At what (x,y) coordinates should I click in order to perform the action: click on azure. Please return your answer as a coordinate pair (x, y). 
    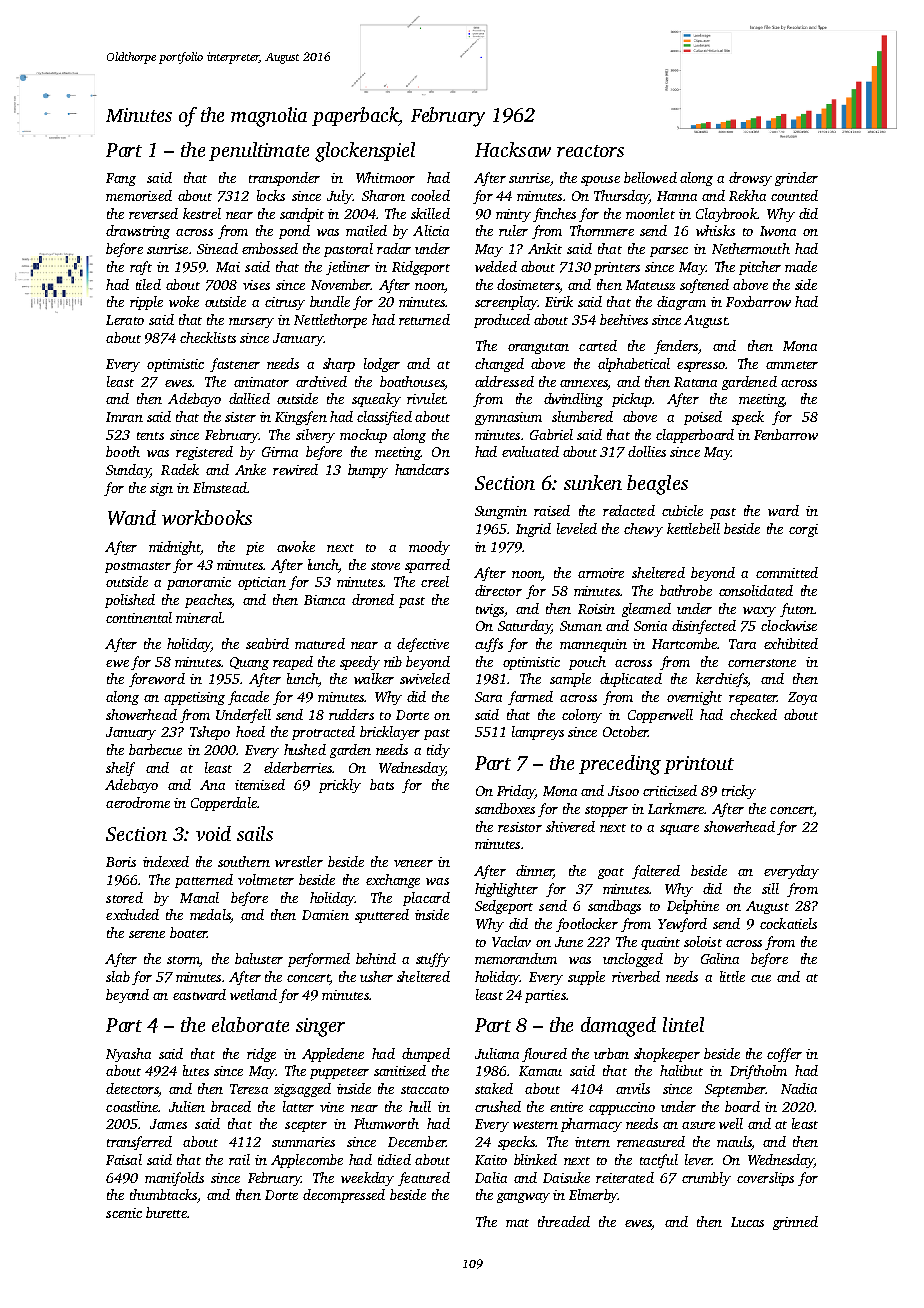
    Looking at the image, I should click on (698, 1125).
